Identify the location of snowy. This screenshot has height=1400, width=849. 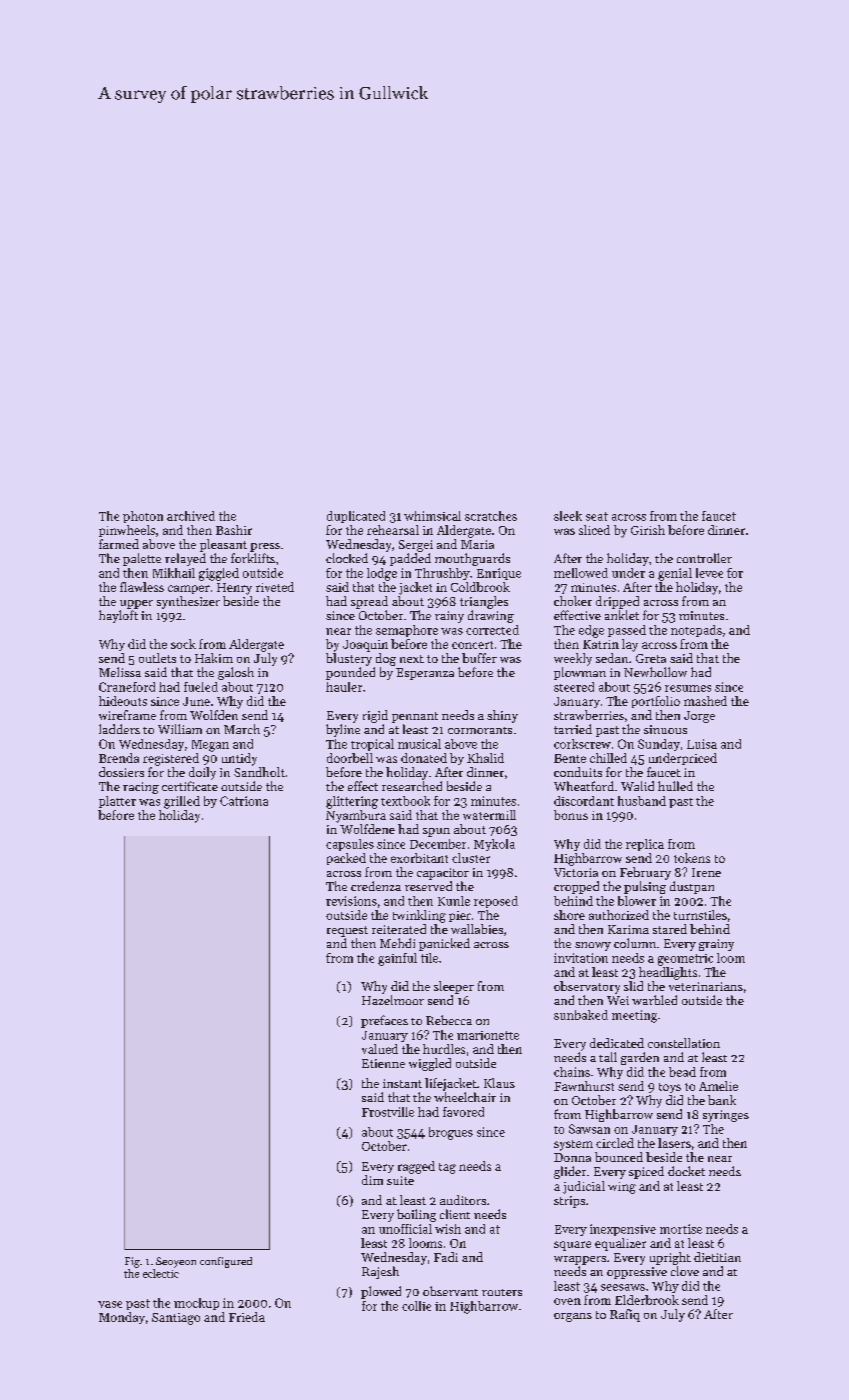
(593, 946).
